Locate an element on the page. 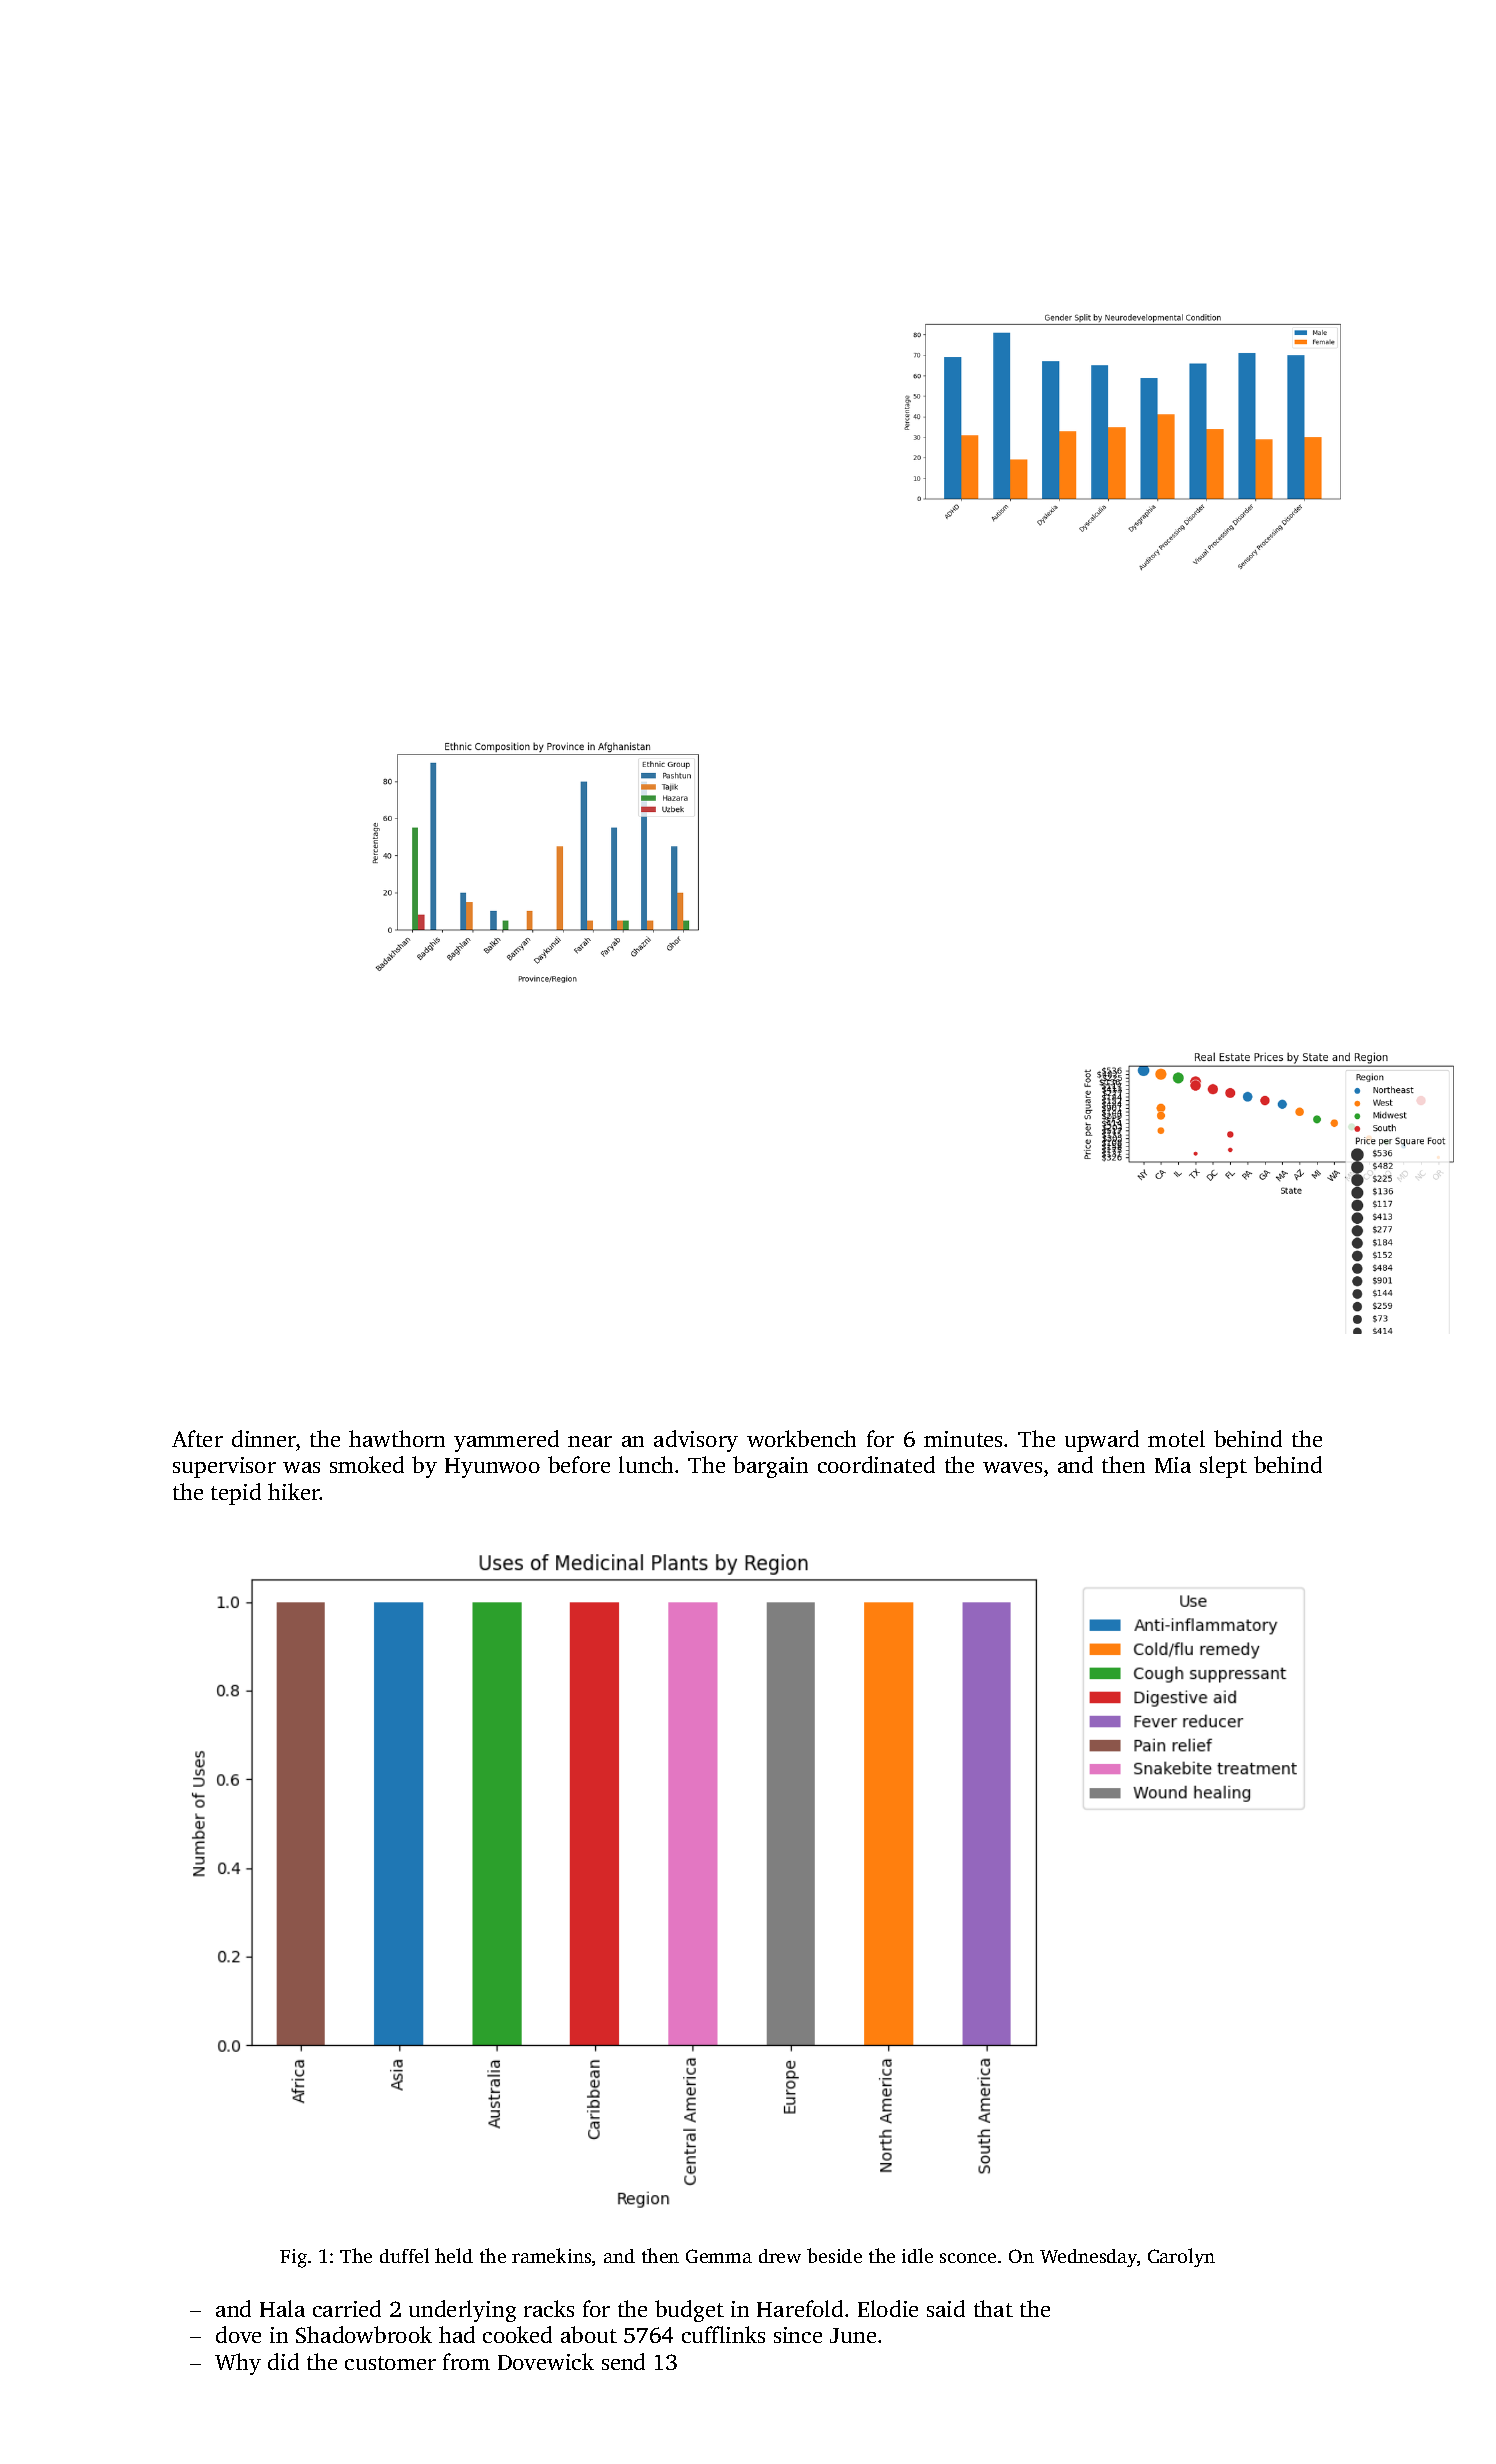 Image resolution: width=1496 pixels, height=2464 pixels. beside is located at coordinates (834, 2255).
